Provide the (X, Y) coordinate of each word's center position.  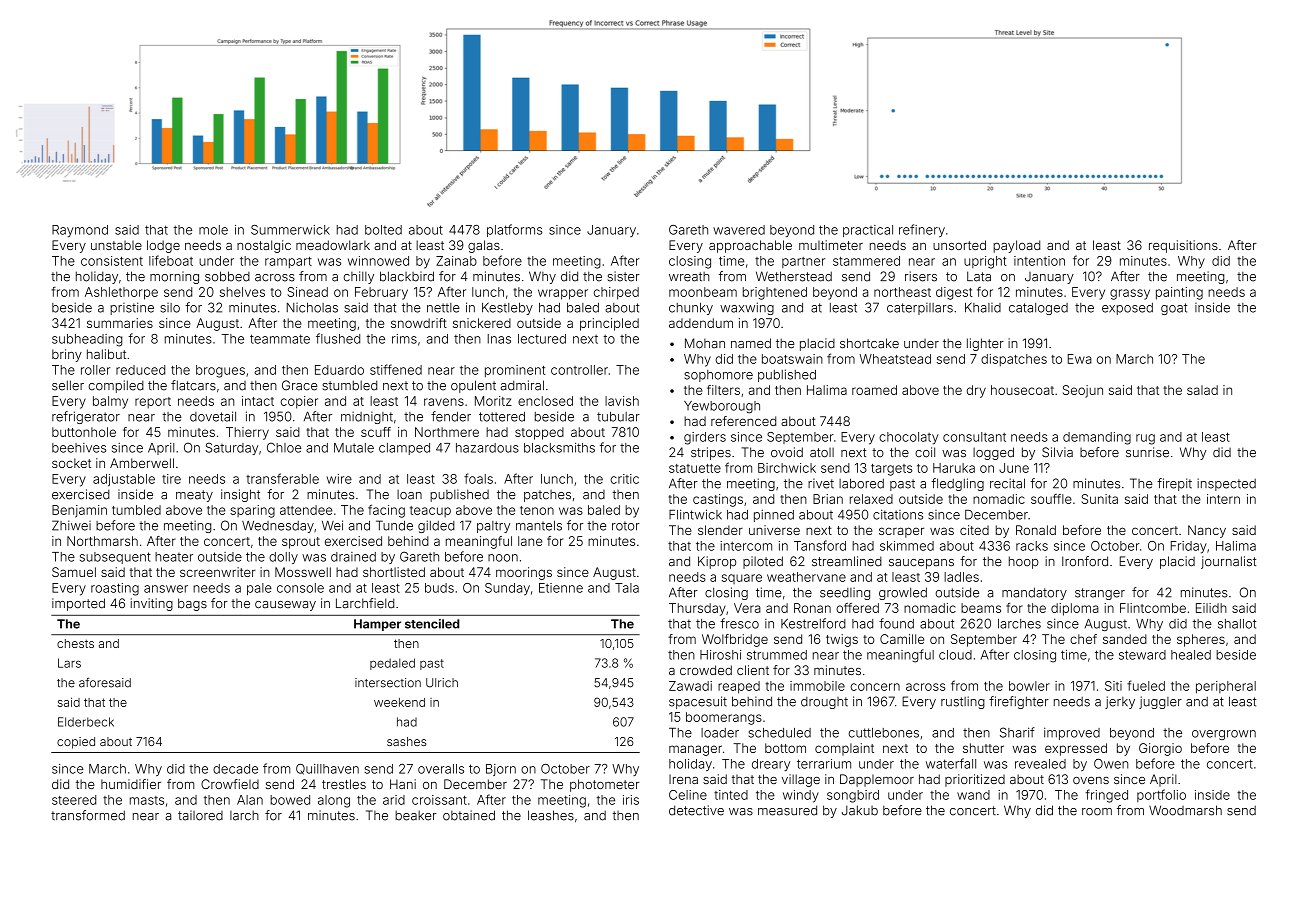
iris (631, 800)
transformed (88, 815)
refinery (922, 230)
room (1097, 812)
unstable (116, 245)
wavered (739, 230)
